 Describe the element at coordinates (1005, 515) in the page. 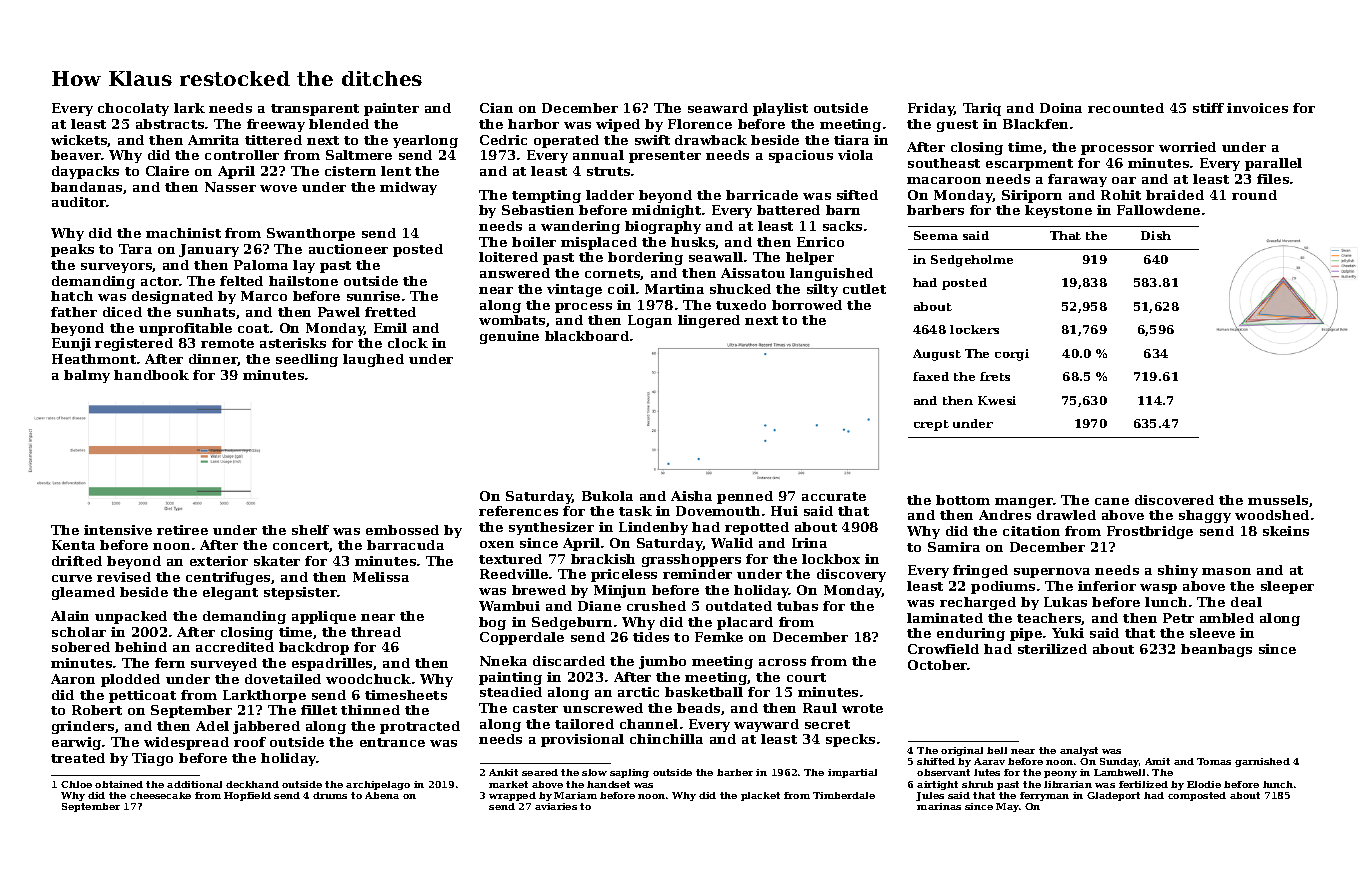

I see `Andres` at that location.
